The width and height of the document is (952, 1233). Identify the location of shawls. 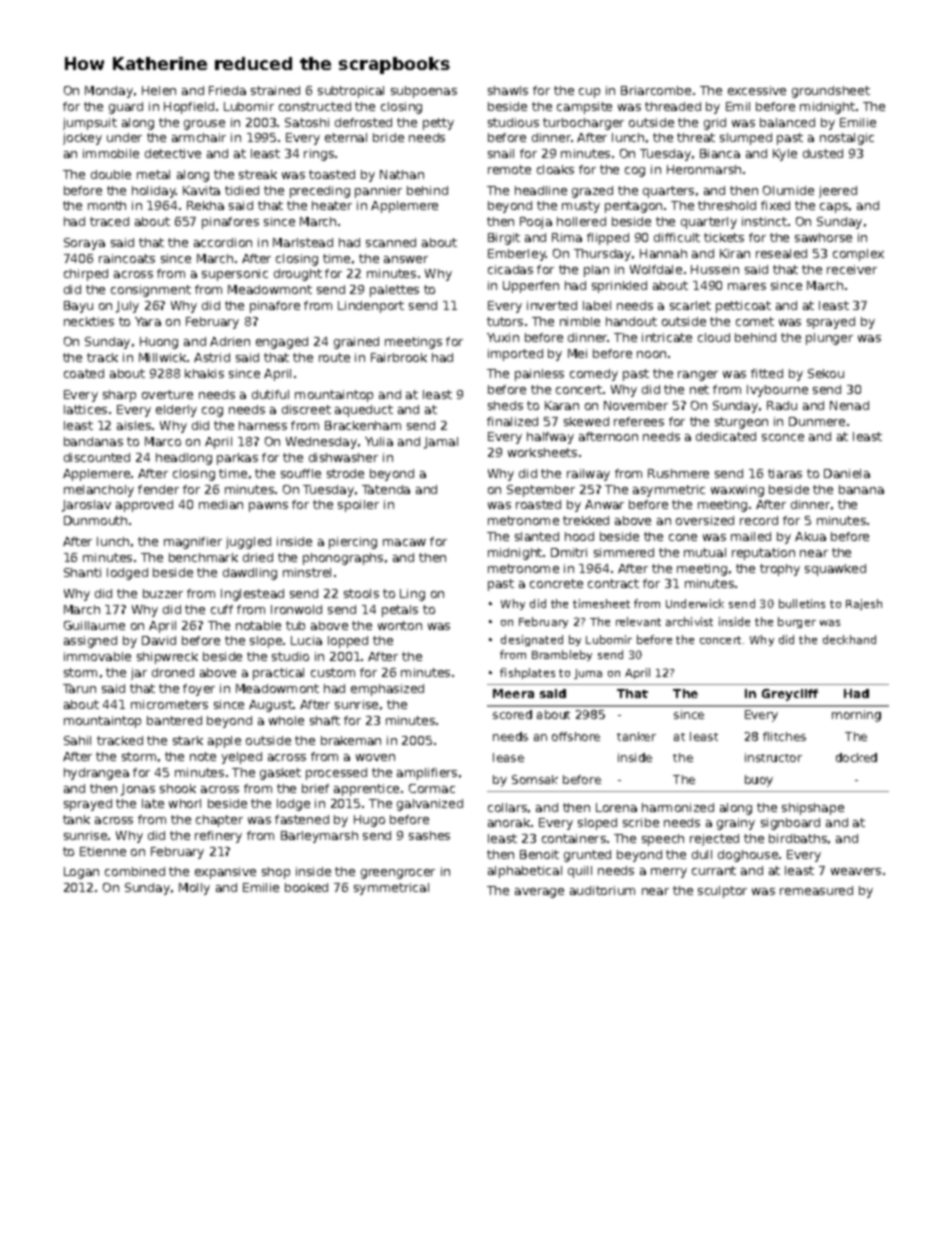
(508, 90).
